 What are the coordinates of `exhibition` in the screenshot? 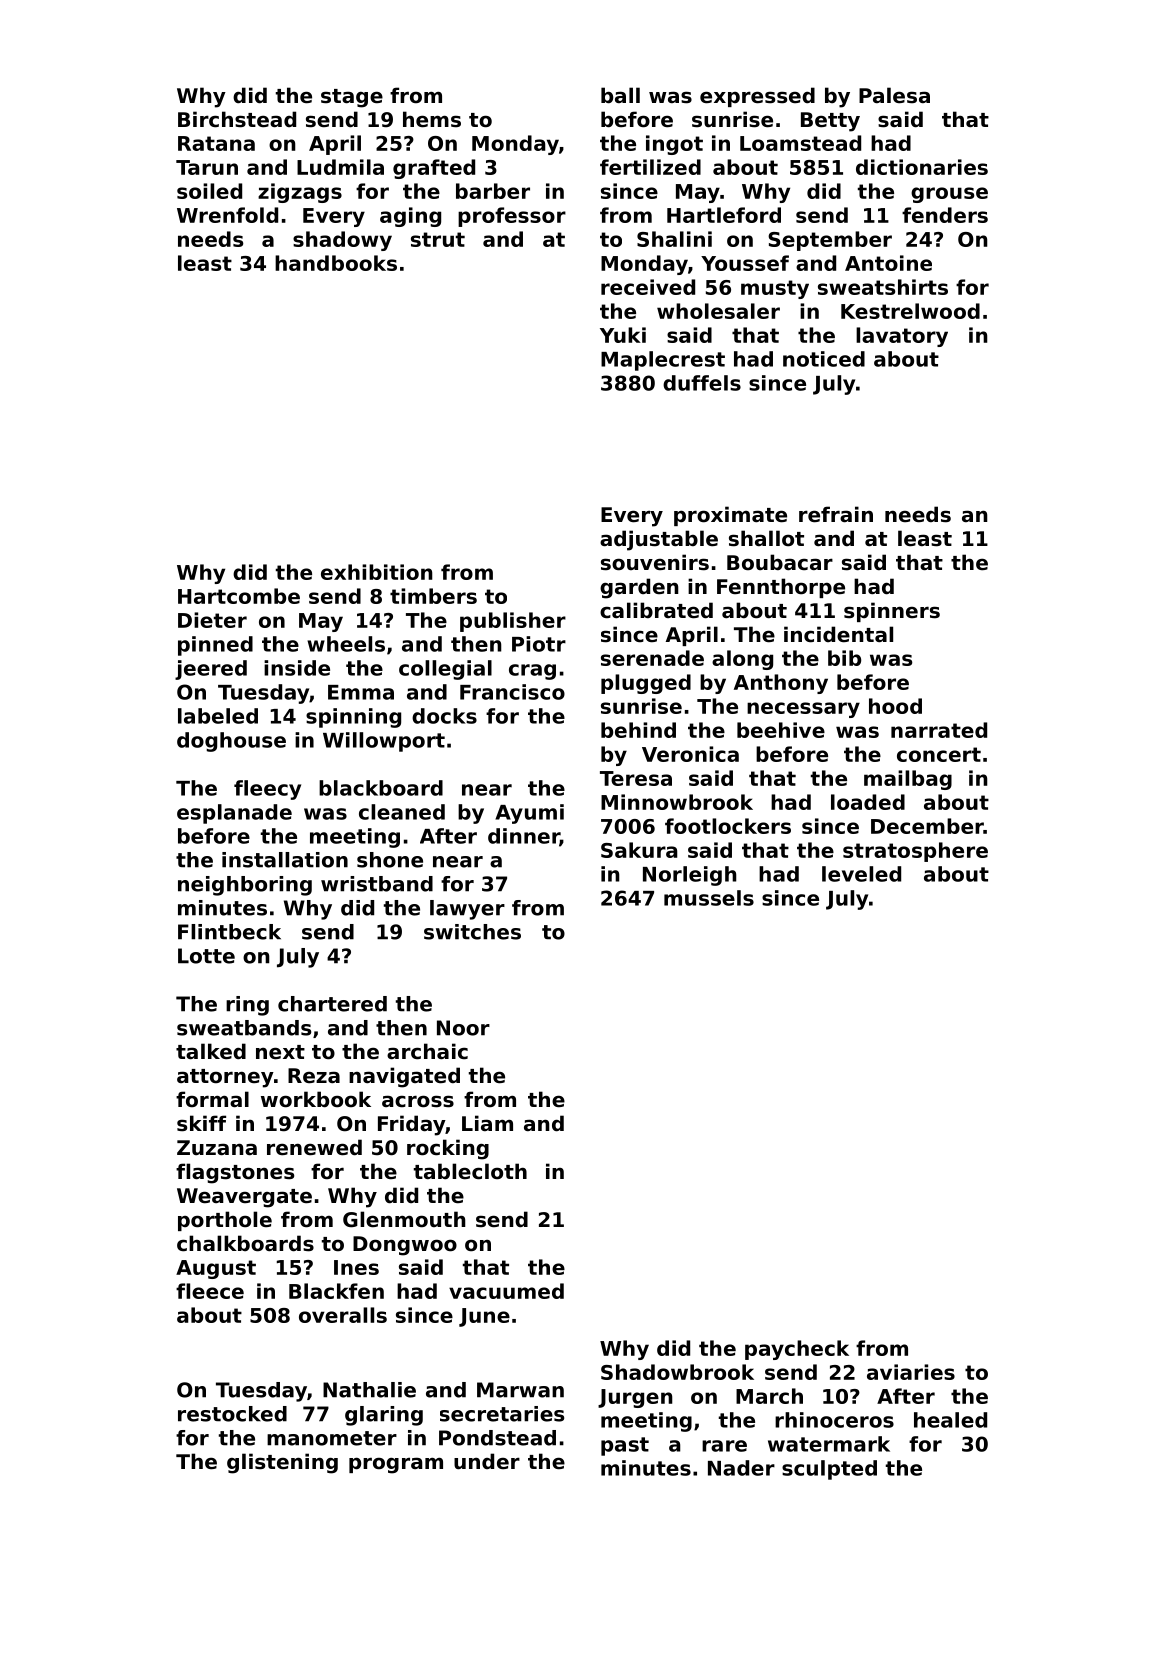 It's located at (377, 572).
